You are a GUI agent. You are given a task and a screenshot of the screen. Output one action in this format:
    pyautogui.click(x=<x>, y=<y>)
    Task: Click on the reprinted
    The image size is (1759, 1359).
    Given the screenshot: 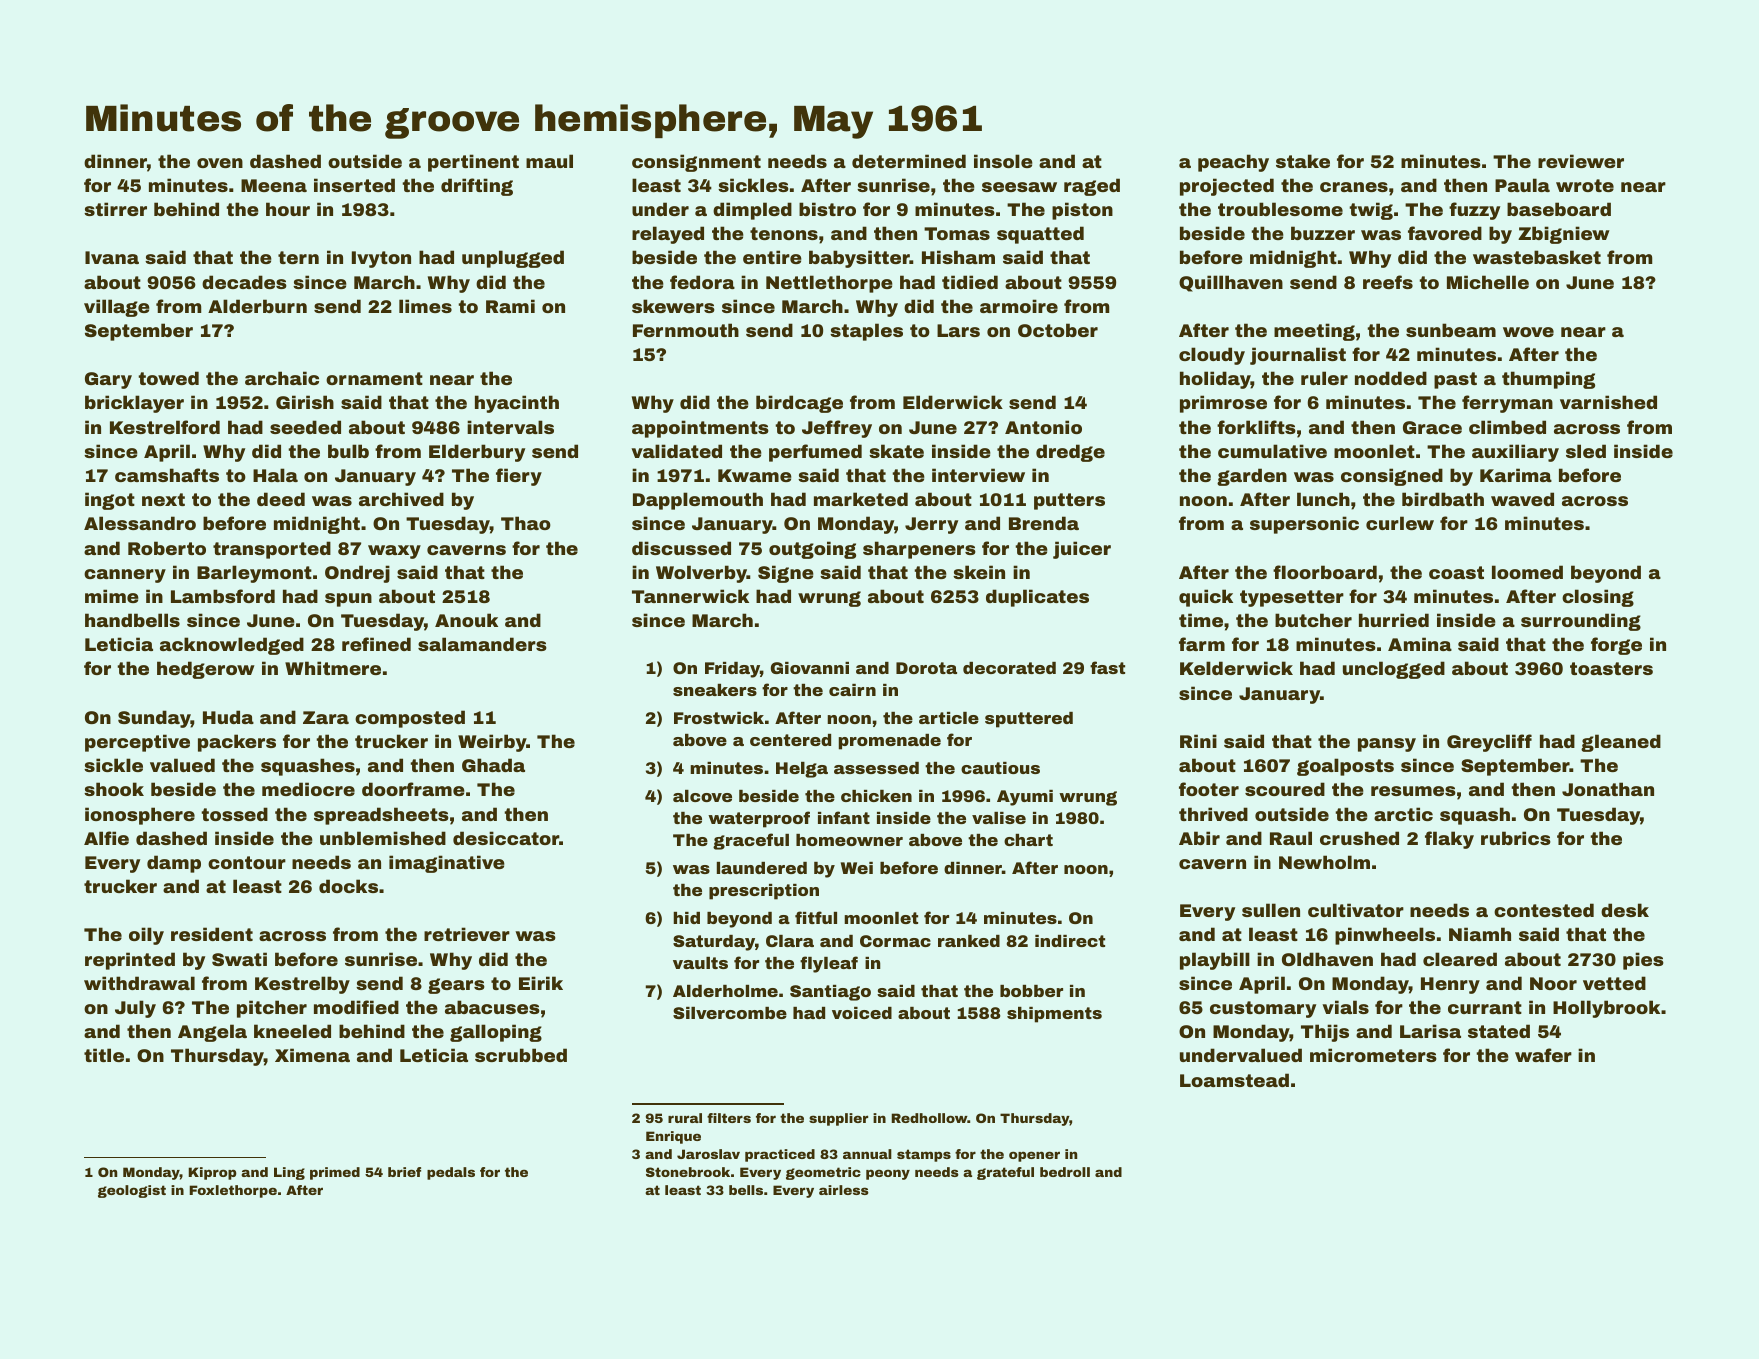 What is the action you would take?
    pyautogui.click(x=130, y=961)
